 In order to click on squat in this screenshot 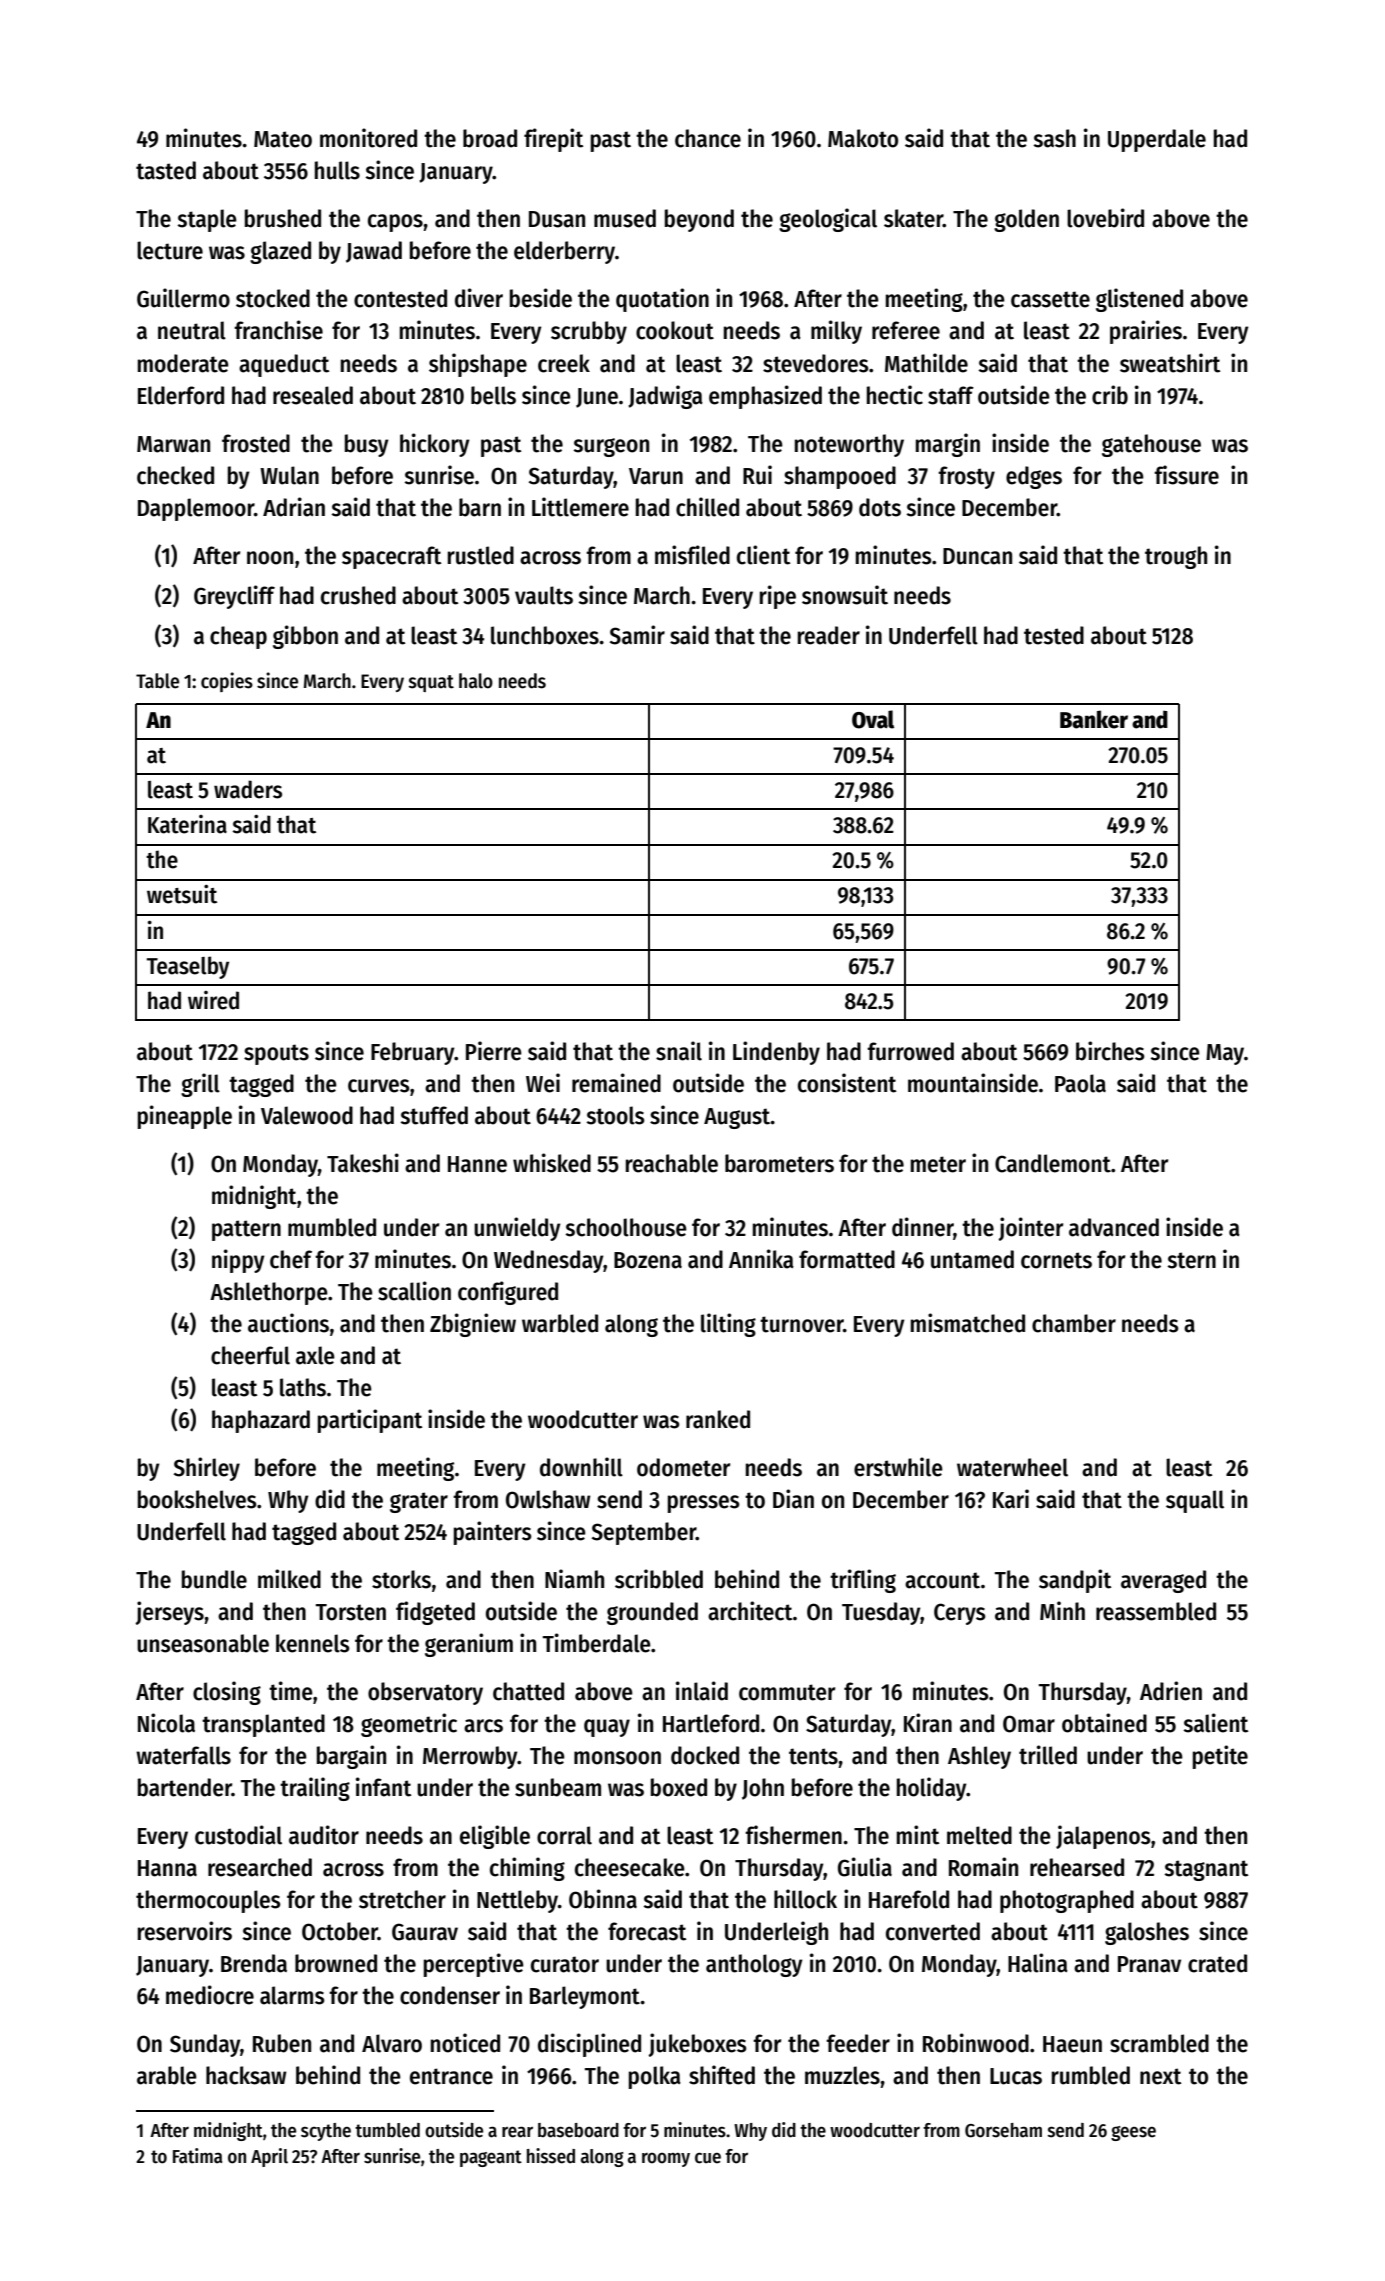, I will do `click(431, 683)`.
